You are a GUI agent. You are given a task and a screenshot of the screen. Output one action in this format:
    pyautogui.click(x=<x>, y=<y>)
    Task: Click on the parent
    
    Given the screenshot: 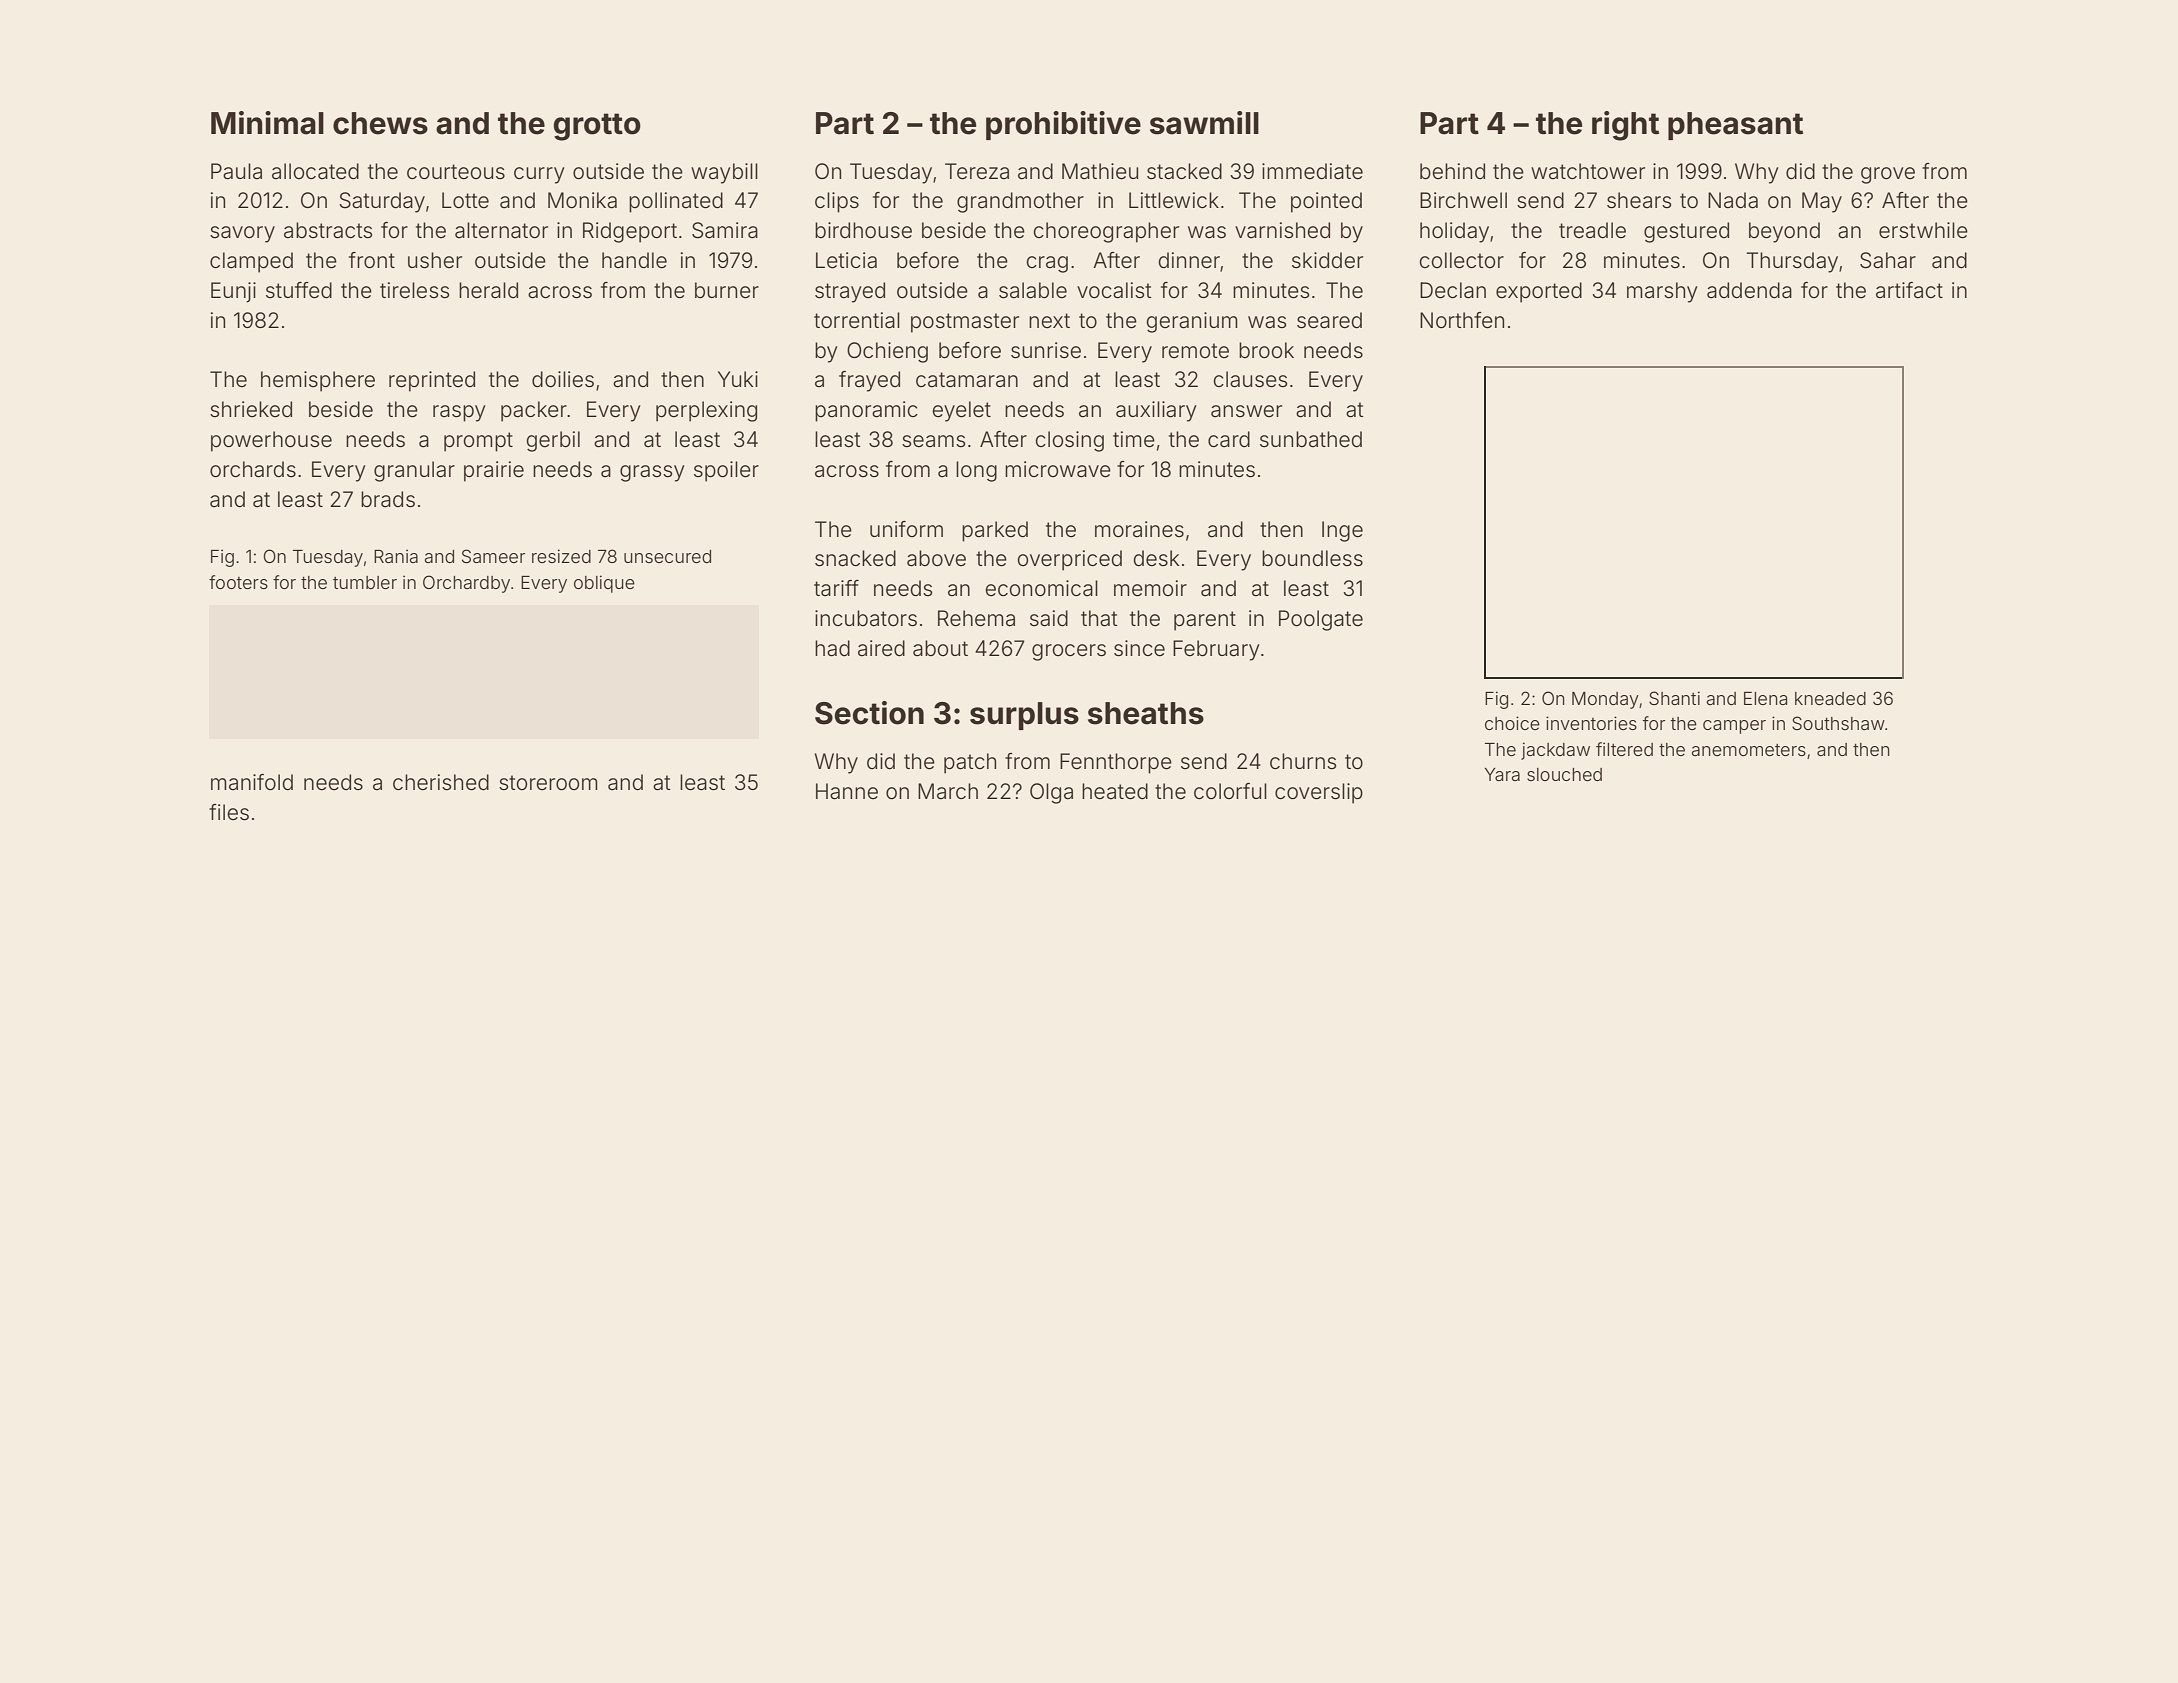 What is the action you would take?
    pyautogui.click(x=1205, y=621)
